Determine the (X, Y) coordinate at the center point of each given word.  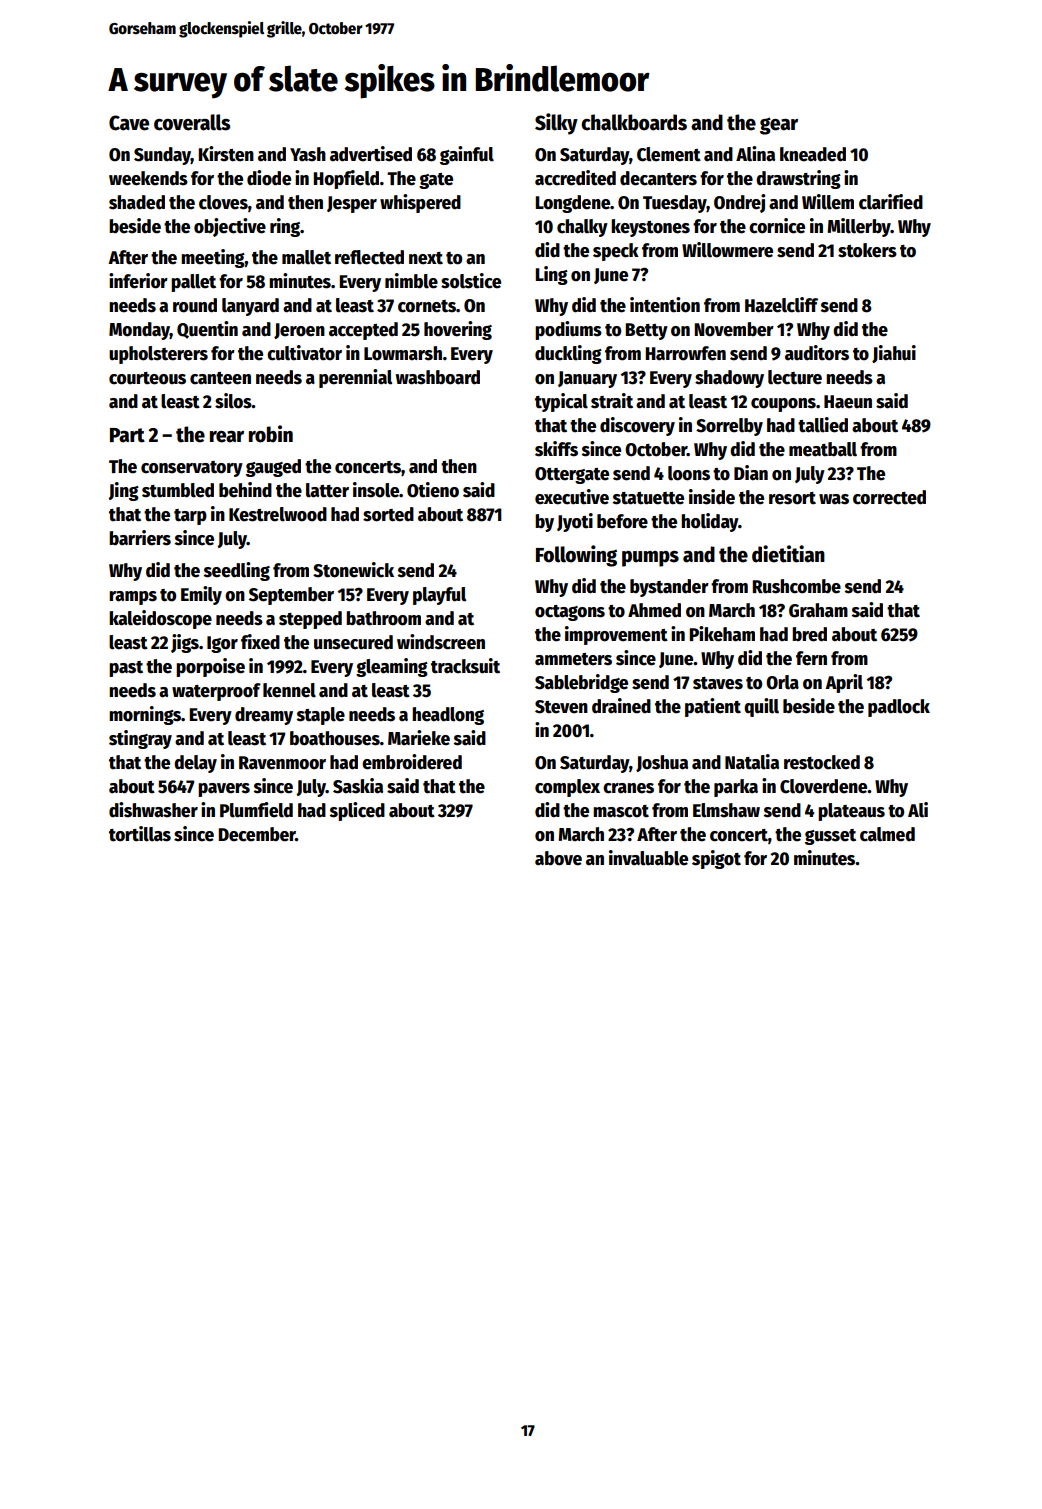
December (257, 834)
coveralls (192, 122)
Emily (201, 595)
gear (779, 126)
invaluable (648, 858)
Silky (556, 124)
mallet (306, 257)
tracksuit (465, 666)
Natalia (752, 762)
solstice (471, 281)
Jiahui (894, 354)
